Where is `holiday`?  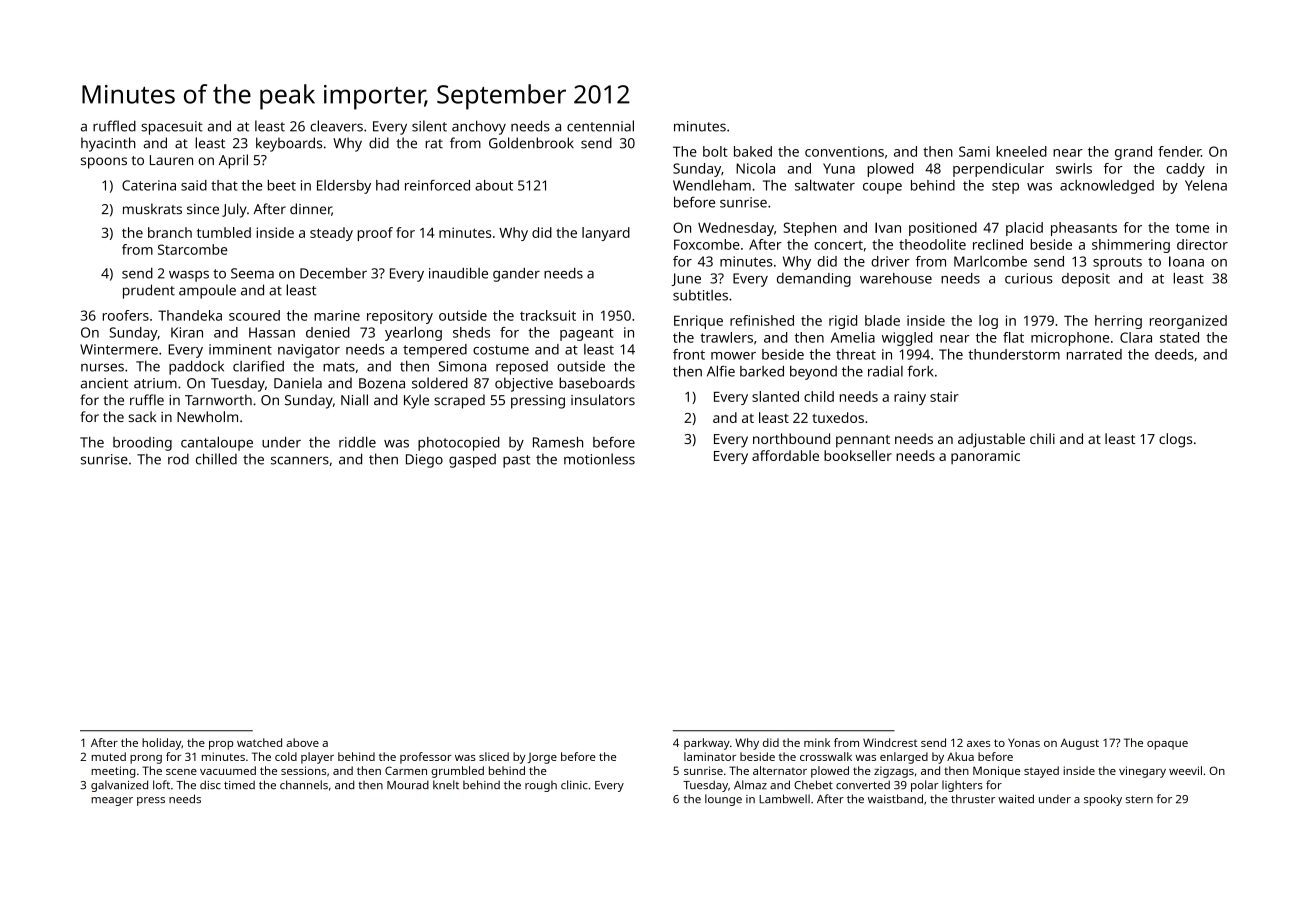 holiday is located at coordinates (161, 744).
